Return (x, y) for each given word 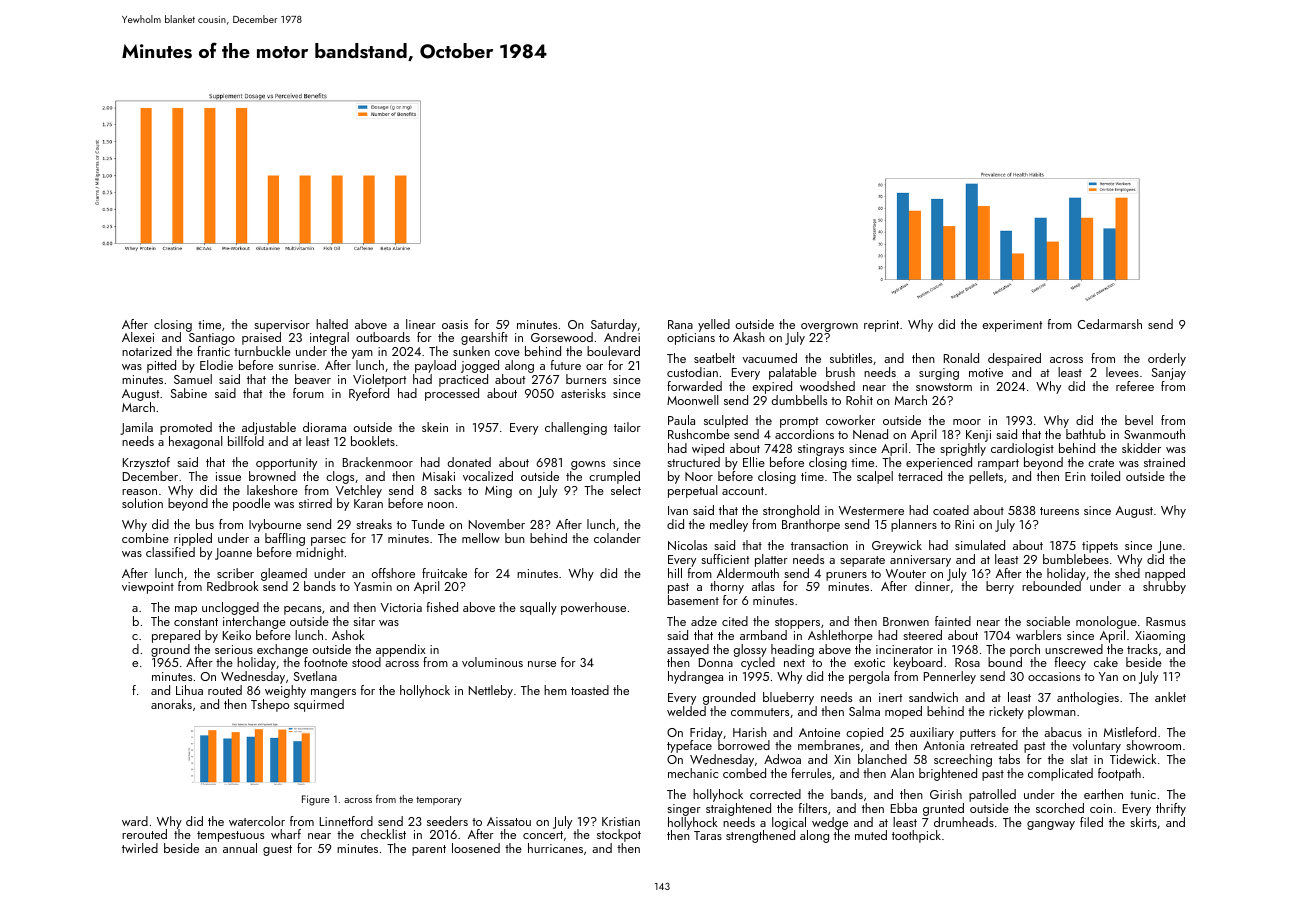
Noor (699, 476)
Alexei (138, 337)
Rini (964, 524)
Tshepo (270, 705)
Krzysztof (146, 463)
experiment (1012, 326)
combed (744, 773)
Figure (316, 800)
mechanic (693, 773)
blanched (882, 759)
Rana (680, 324)
